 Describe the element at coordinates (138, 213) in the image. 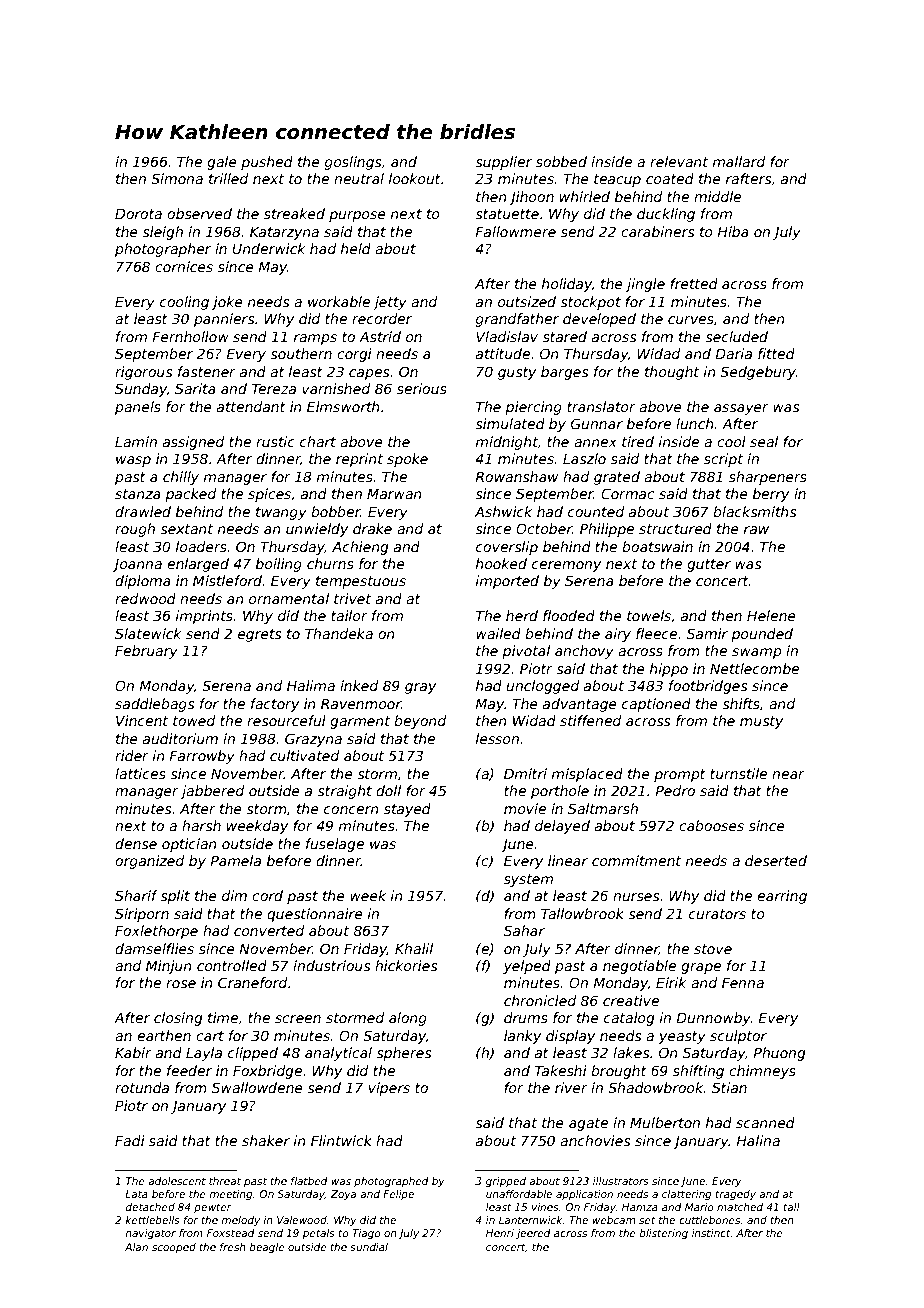

I see `Dorota` at that location.
